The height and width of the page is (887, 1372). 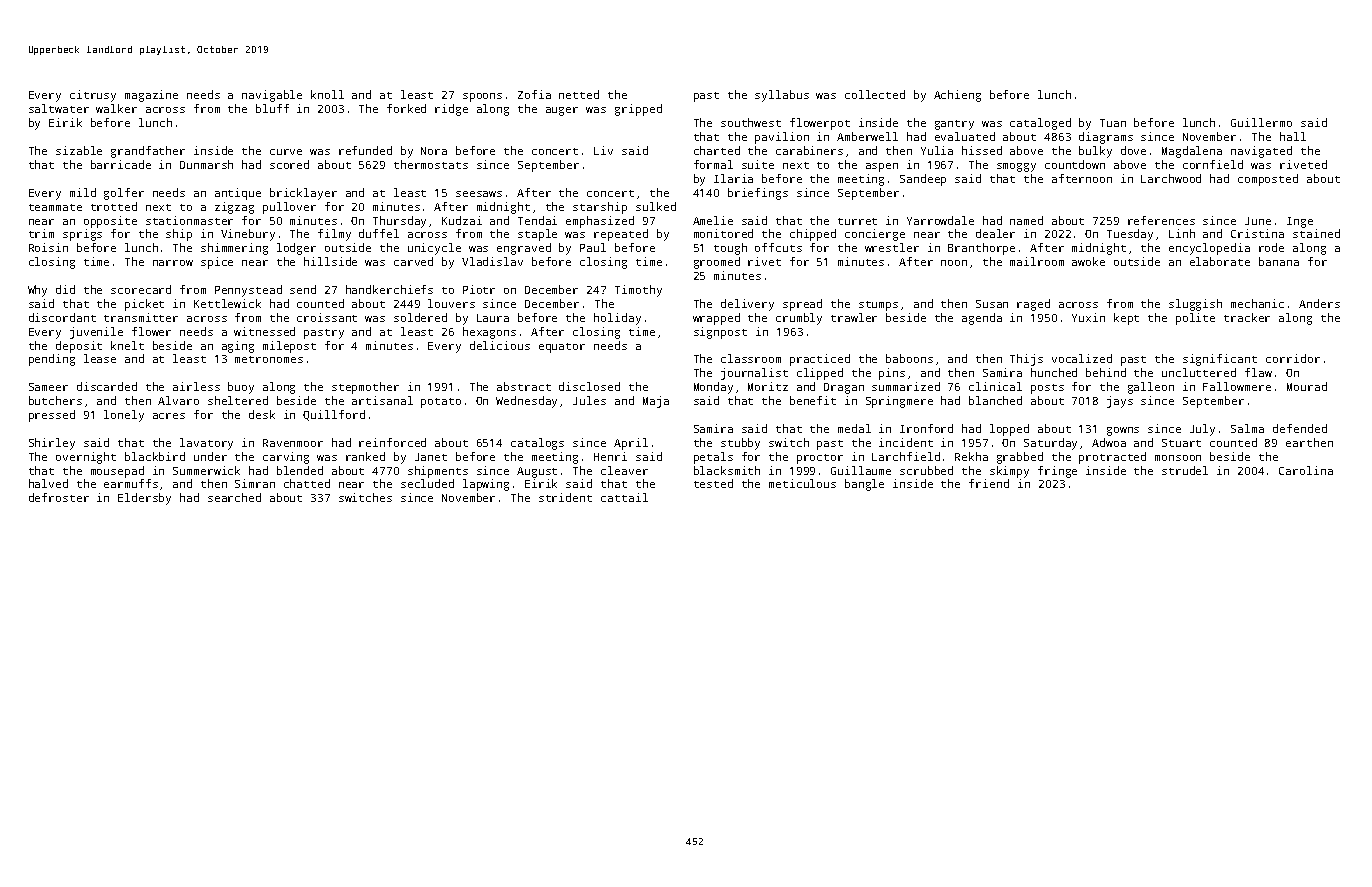 I want to click on Zofia, so click(x=534, y=94).
